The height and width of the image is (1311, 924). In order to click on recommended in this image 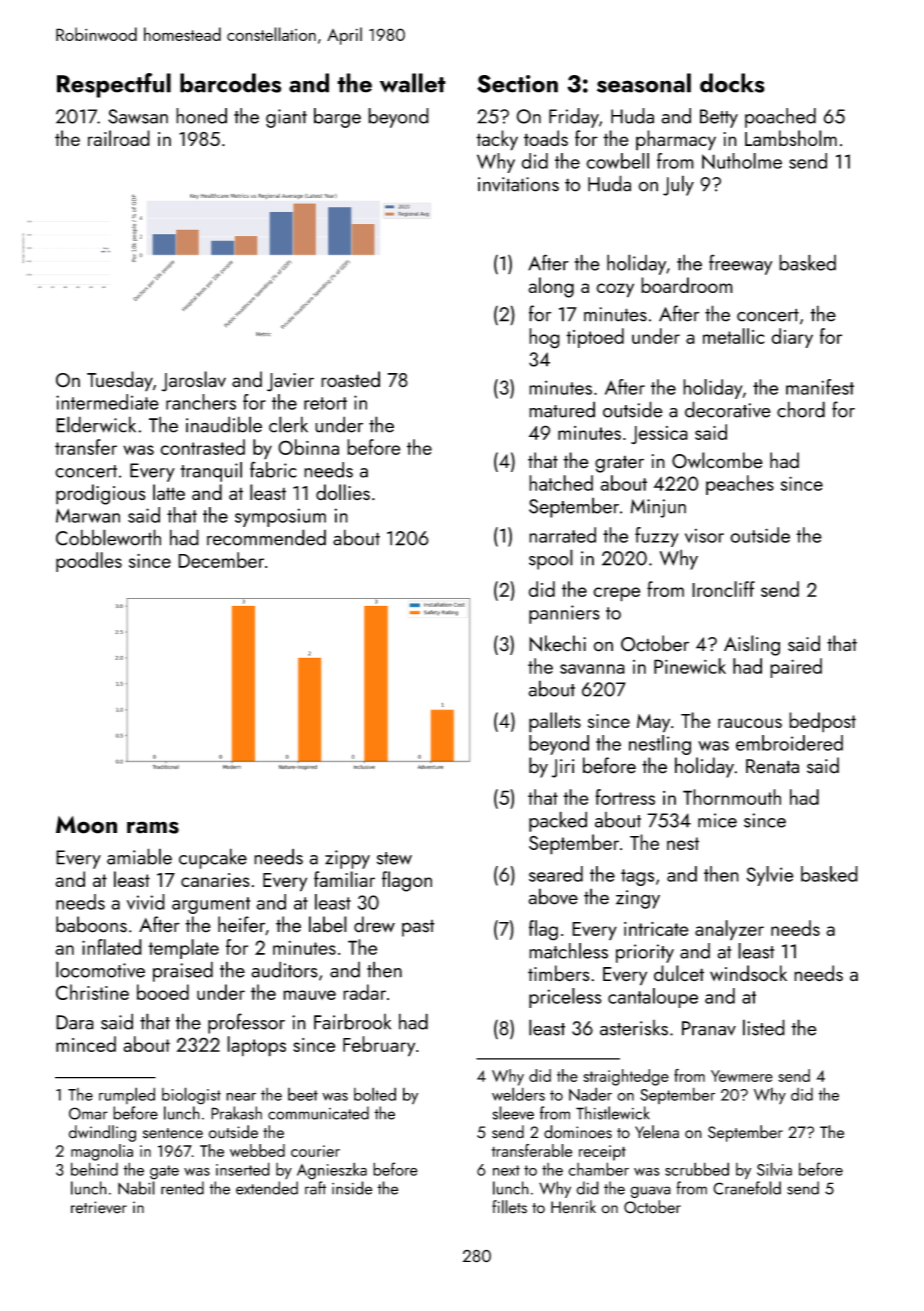, I will do `click(266, 537)`.
